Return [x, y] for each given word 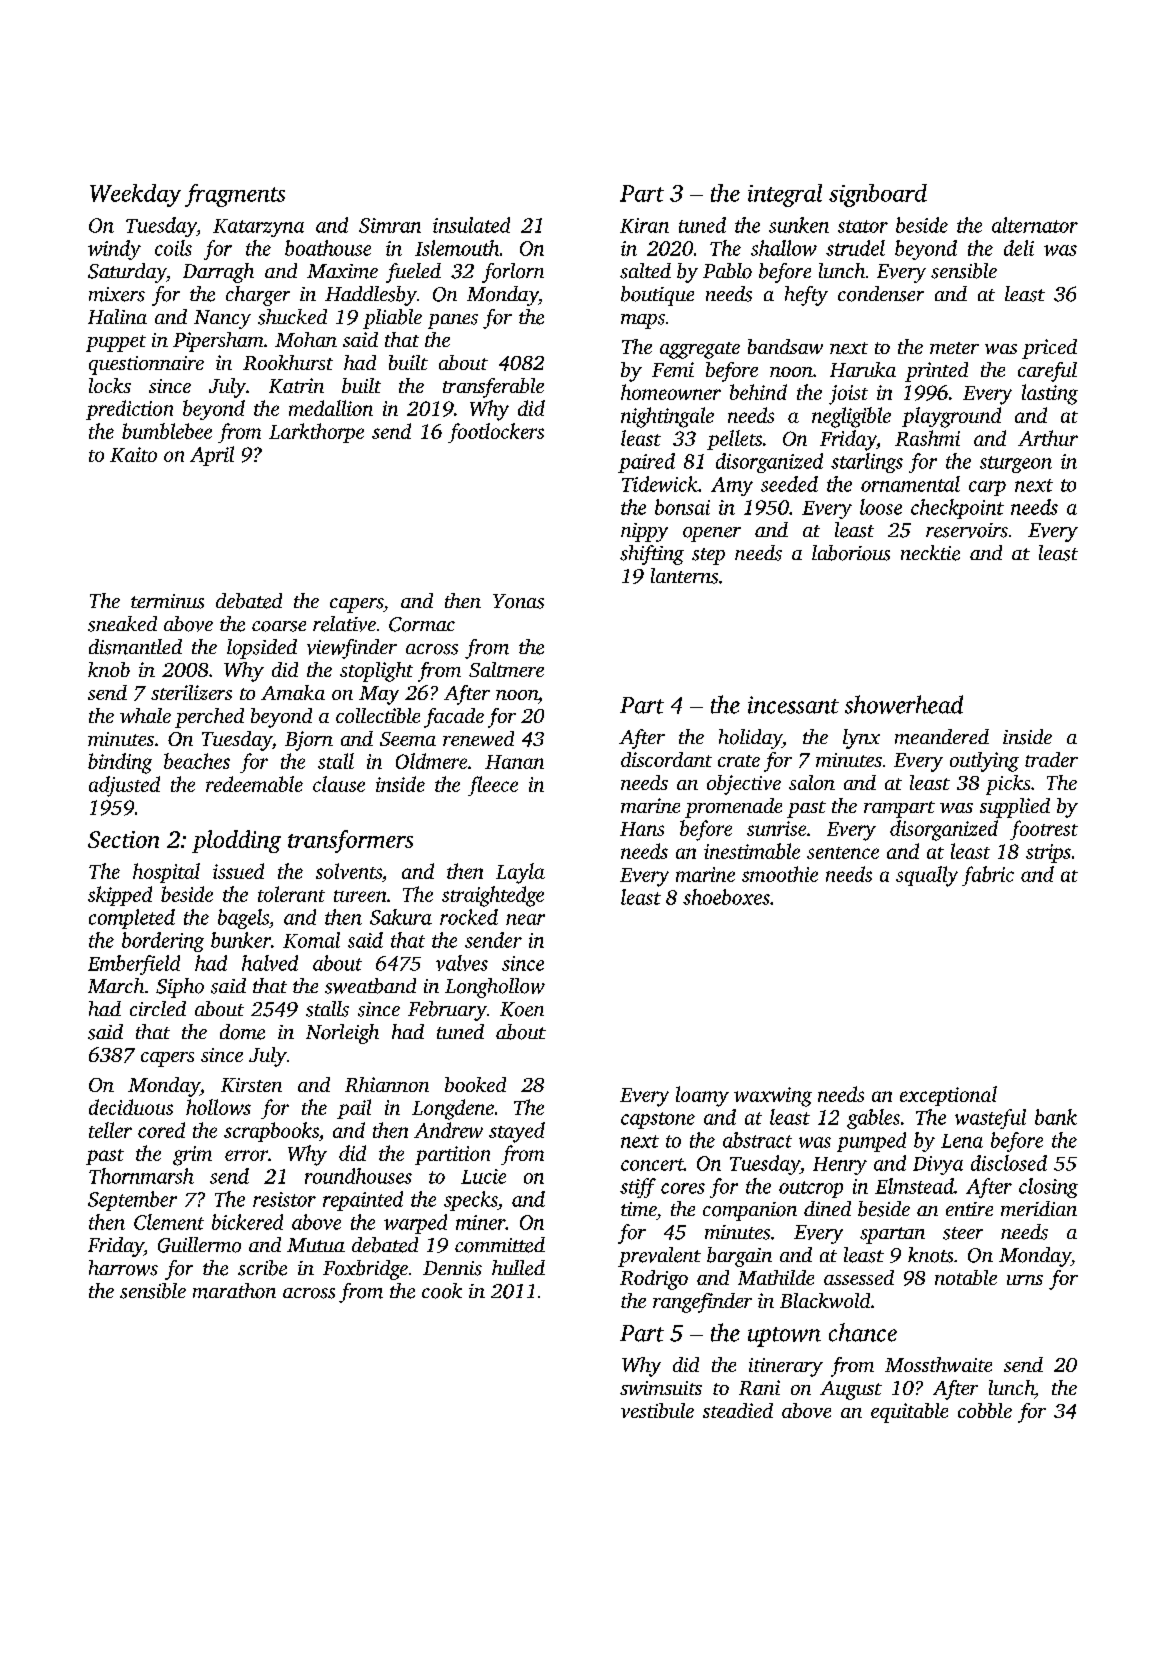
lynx [861, 739]
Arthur [1048, 438]
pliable [392, 319]
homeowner [671, 392]
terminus [167, 601]
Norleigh [342, 1034]
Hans [642, 829]
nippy [644, 532]
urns [1025, 1280]
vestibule [657, 1410]
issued [238, 871]
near [525, 919]
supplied [1015, 808]
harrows [123, 1268]
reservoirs [967, 530]
